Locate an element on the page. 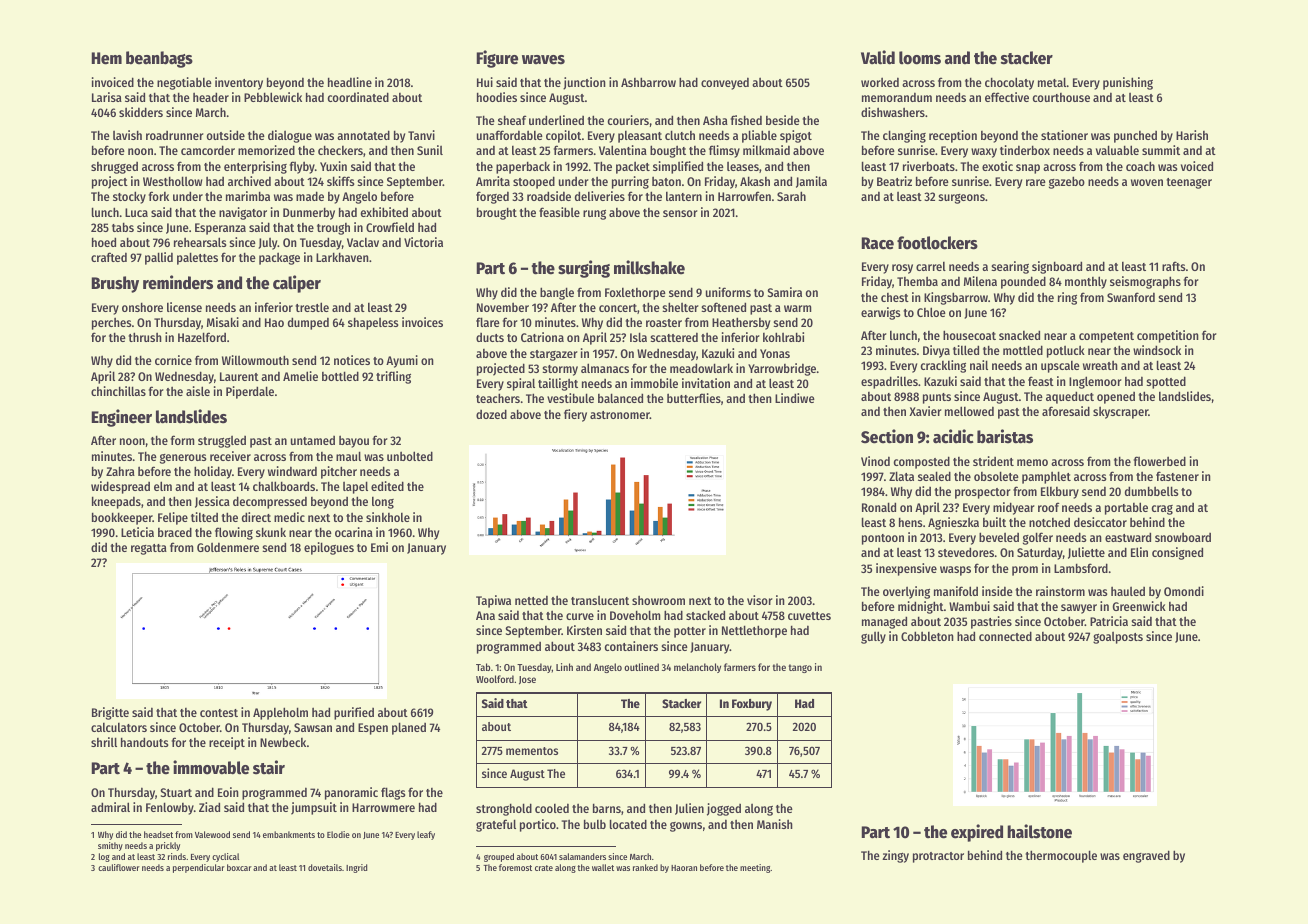  beanbags is located at coordinates (159, 59).
